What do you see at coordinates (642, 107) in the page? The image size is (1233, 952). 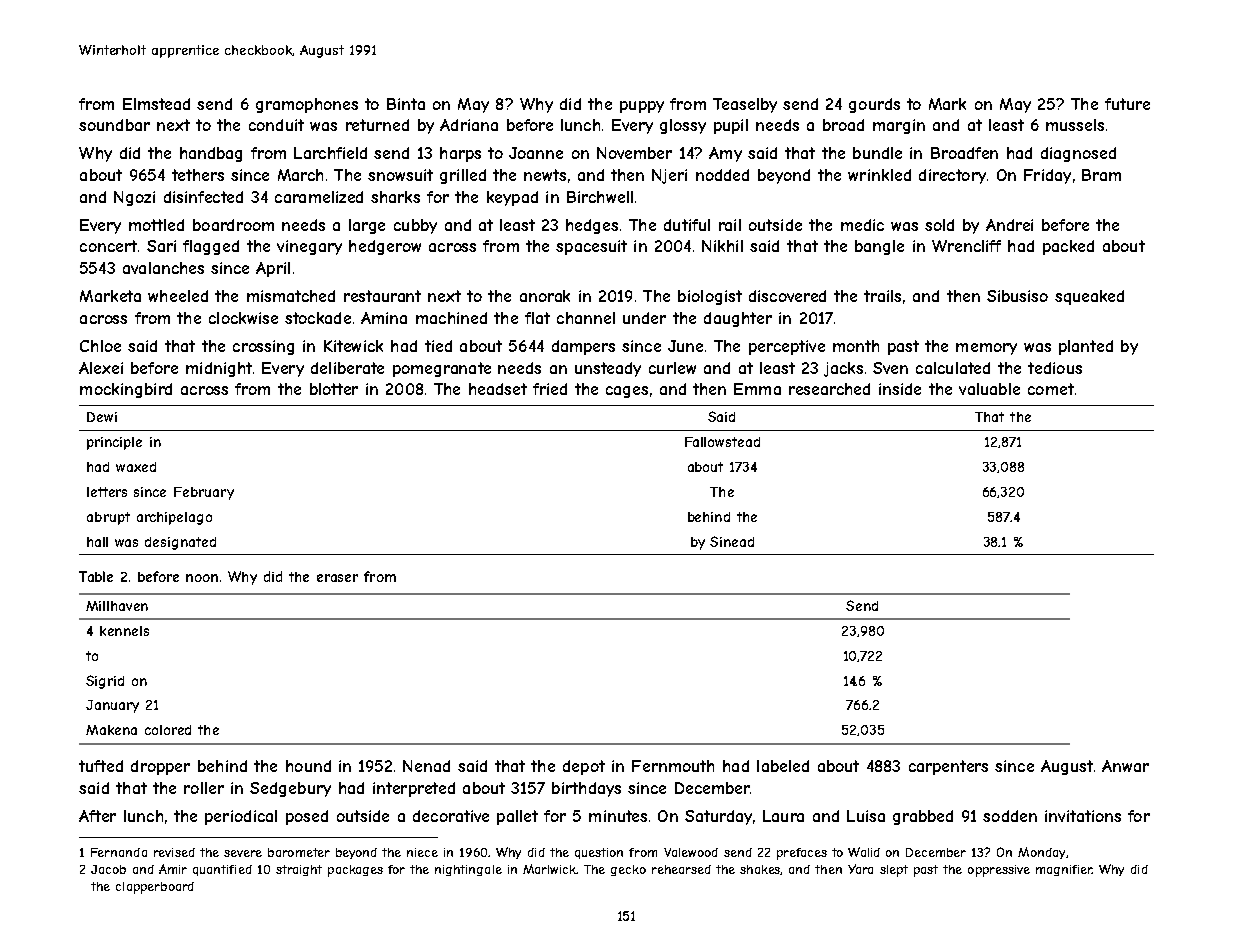 I see `puppy` at bounding box center [642, 107].
